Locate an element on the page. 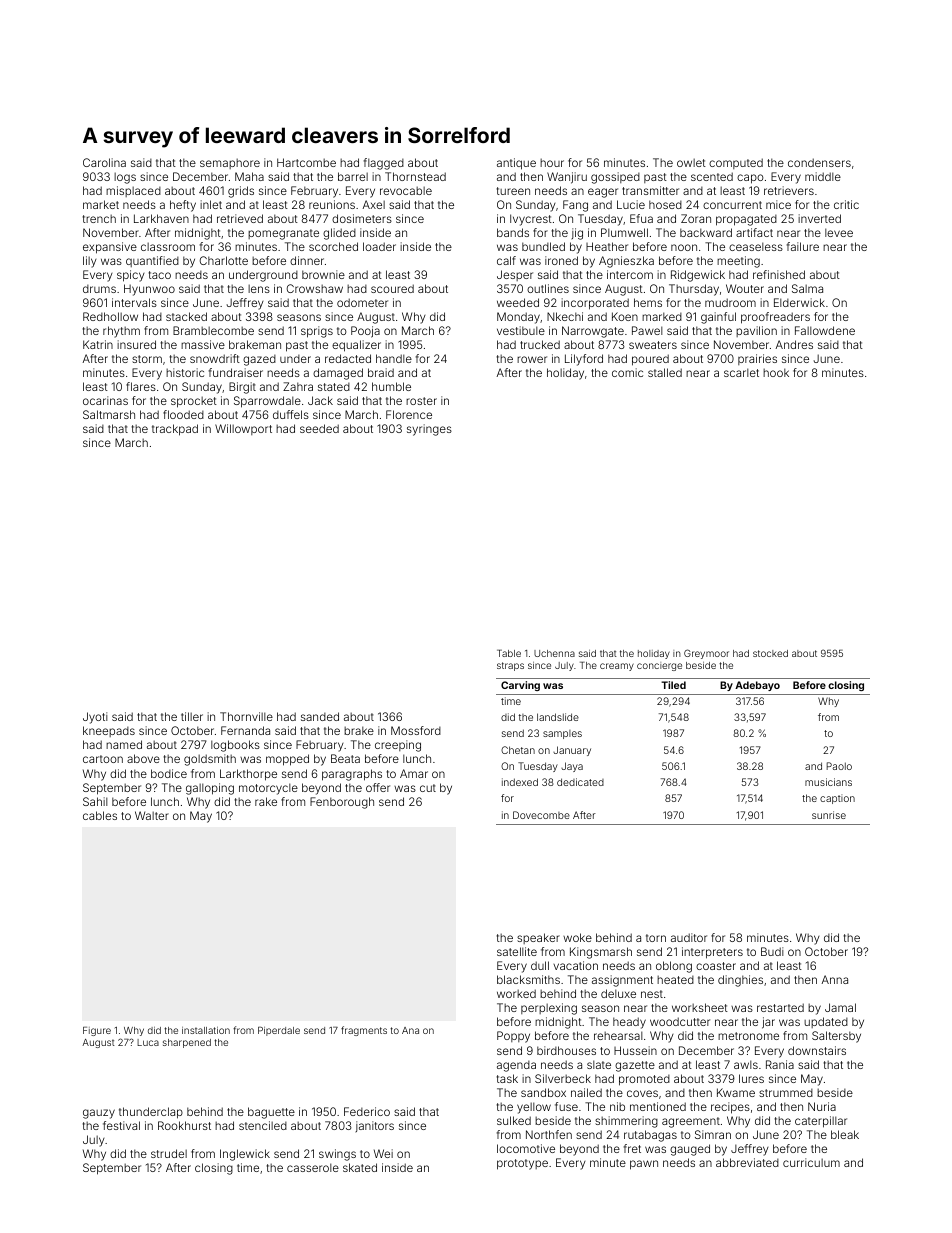 The image size is (952, 1233). stalled is located at coordinates (665, 372).
